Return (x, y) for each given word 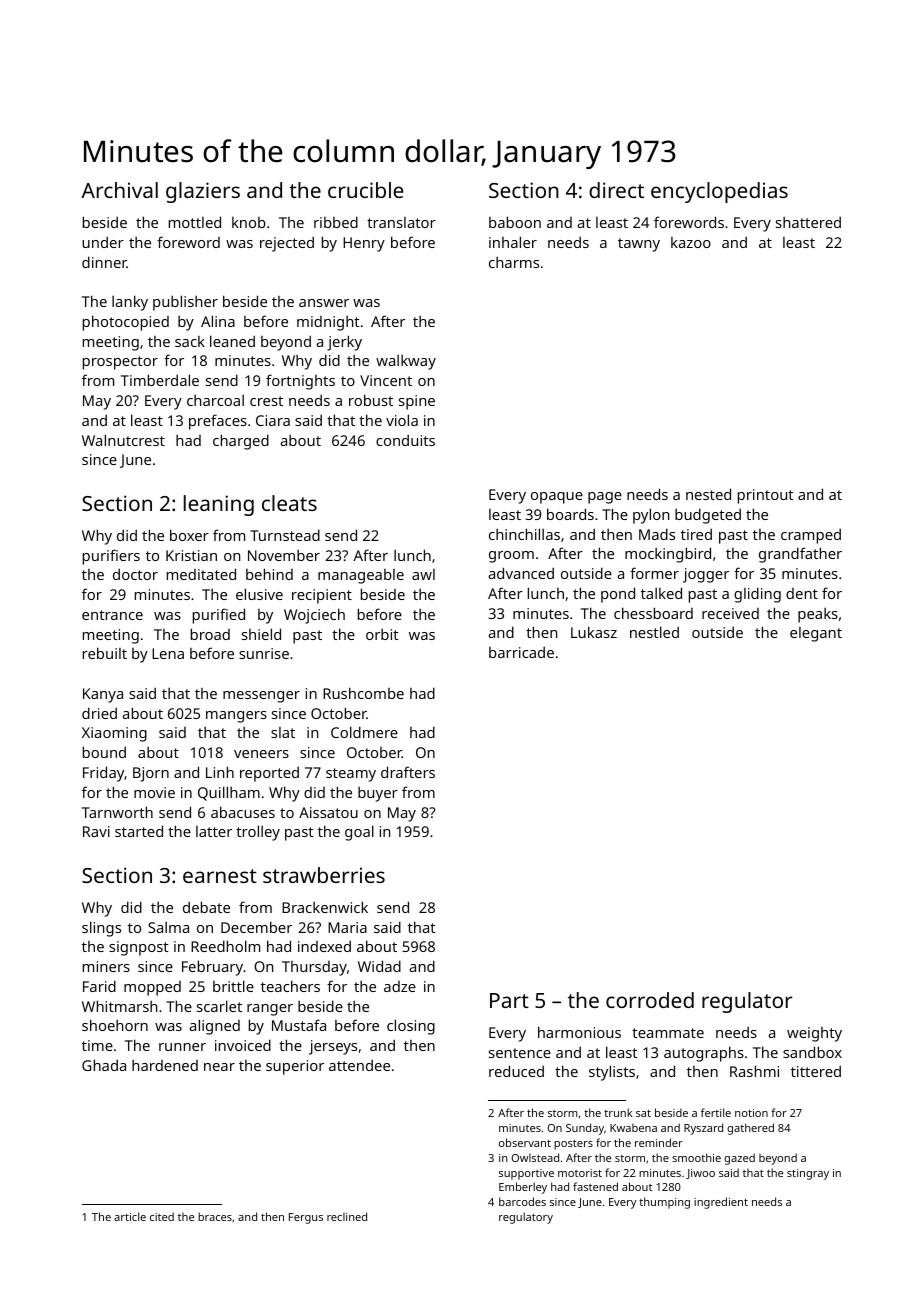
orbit (382, 634)
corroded (650, 1000)
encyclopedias (719, 192)
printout (766, 496)
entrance (112, 615)
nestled (654, 632)
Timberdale (160, 380)
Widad (379, 966)
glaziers (203, 192)
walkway (406, 362)
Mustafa (299, 1025)
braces (215, 1216)
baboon (515, 222)
